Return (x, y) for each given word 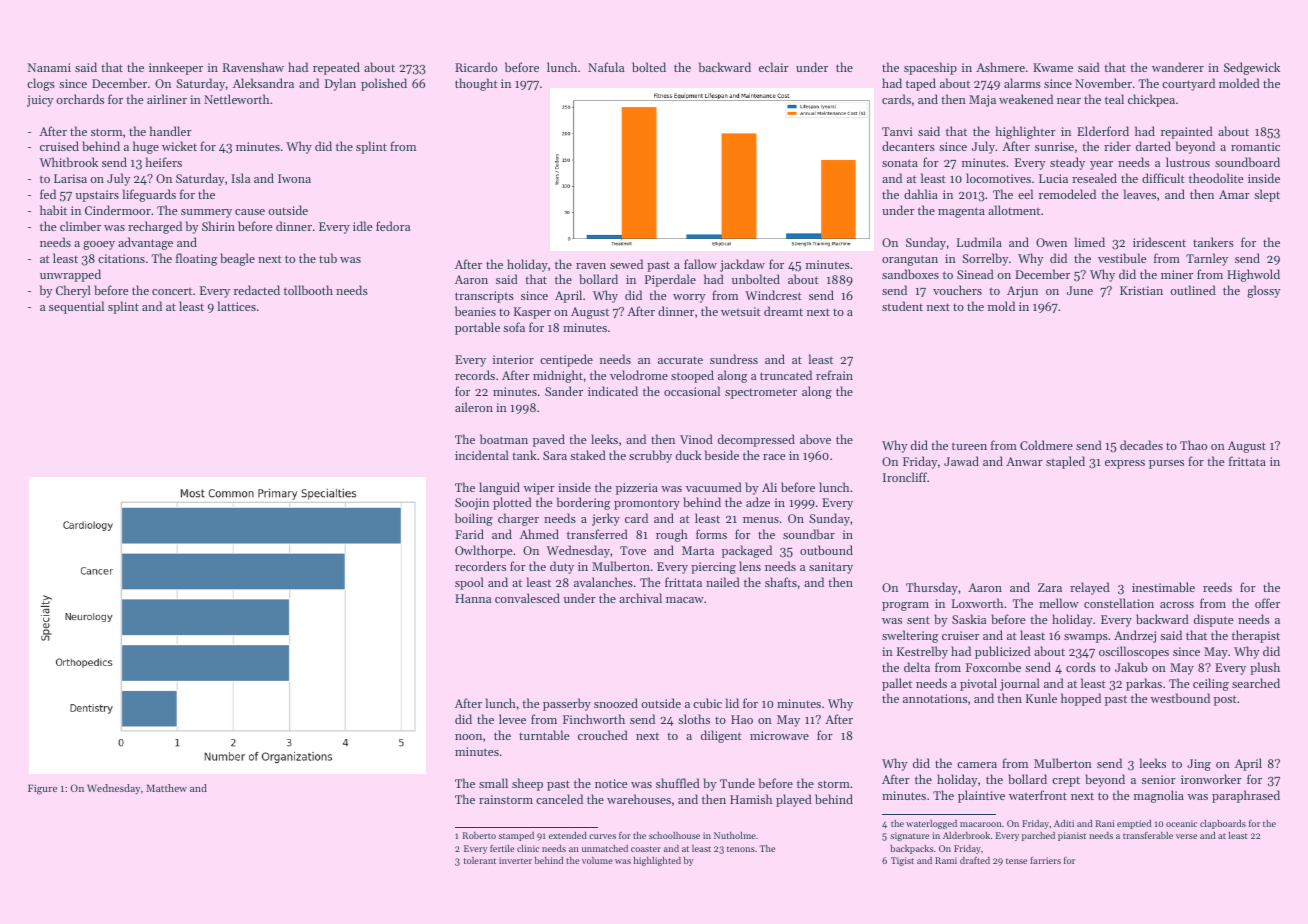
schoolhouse (674, 835)
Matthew (166, 788)
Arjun (1022, 292)
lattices (237, 306)
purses (1166, 464)
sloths (694, 719)
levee (512, 719)
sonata (900, 163)
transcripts (484, 297)
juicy (40, 101)
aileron (474, 407)
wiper (539, 489)
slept (1267, 195)
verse (1186, 836)
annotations (935, 698)
